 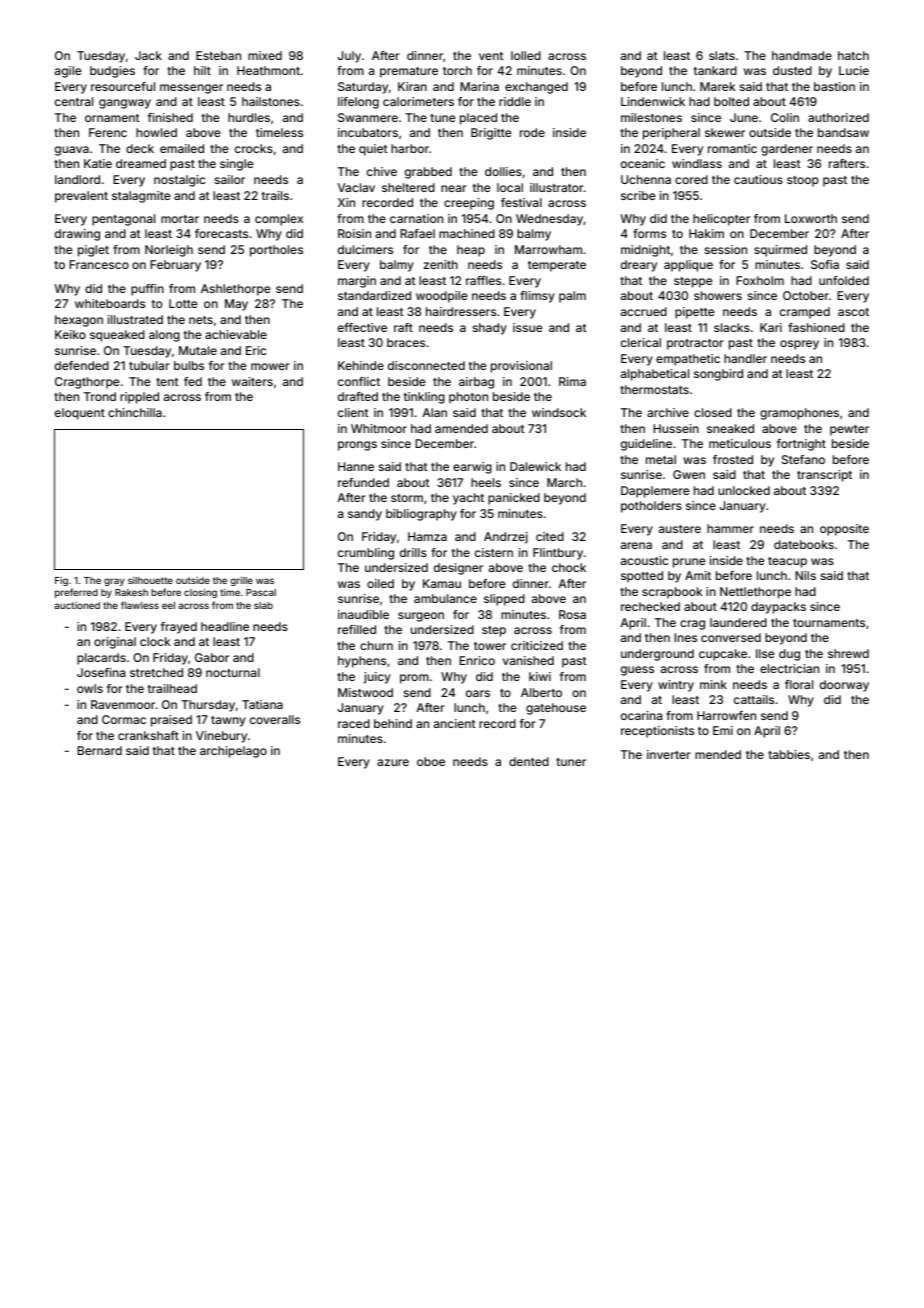 I want to click on agile, so click(x=68, y=72).
